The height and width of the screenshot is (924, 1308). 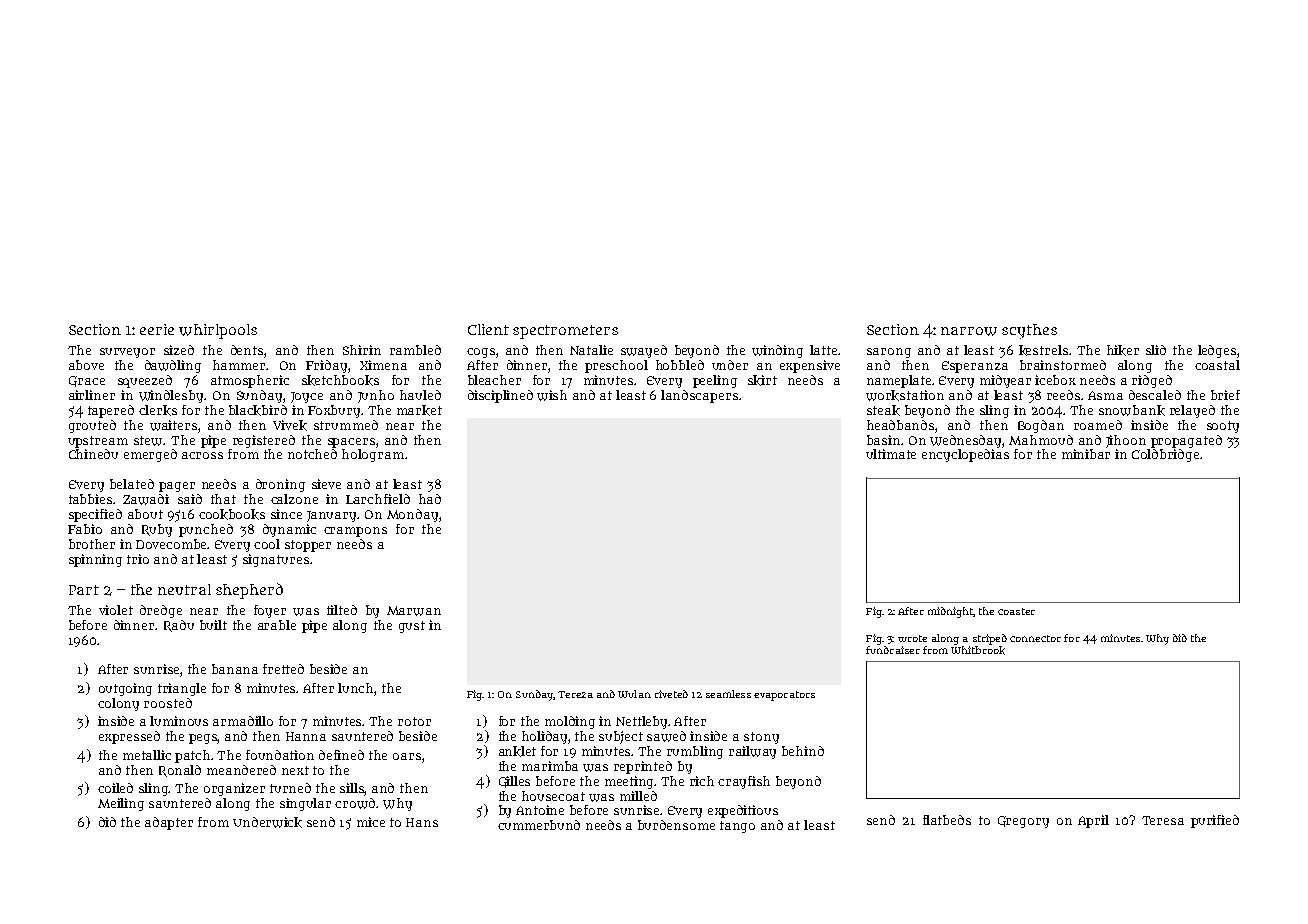 I want to click on Shirin, so click(x=362, y=350).
